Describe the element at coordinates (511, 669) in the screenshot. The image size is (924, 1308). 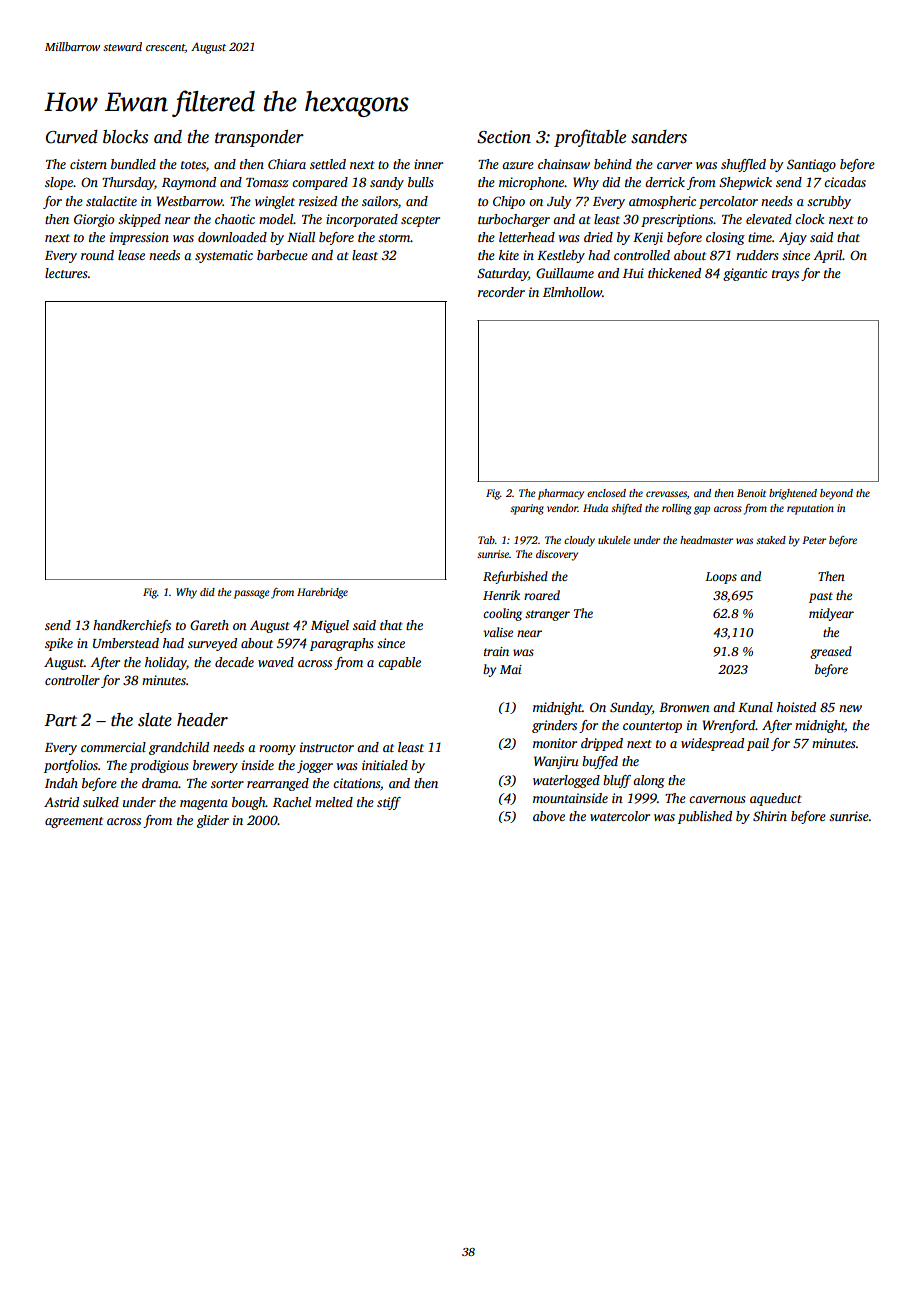
I see `Mai` at that location.
